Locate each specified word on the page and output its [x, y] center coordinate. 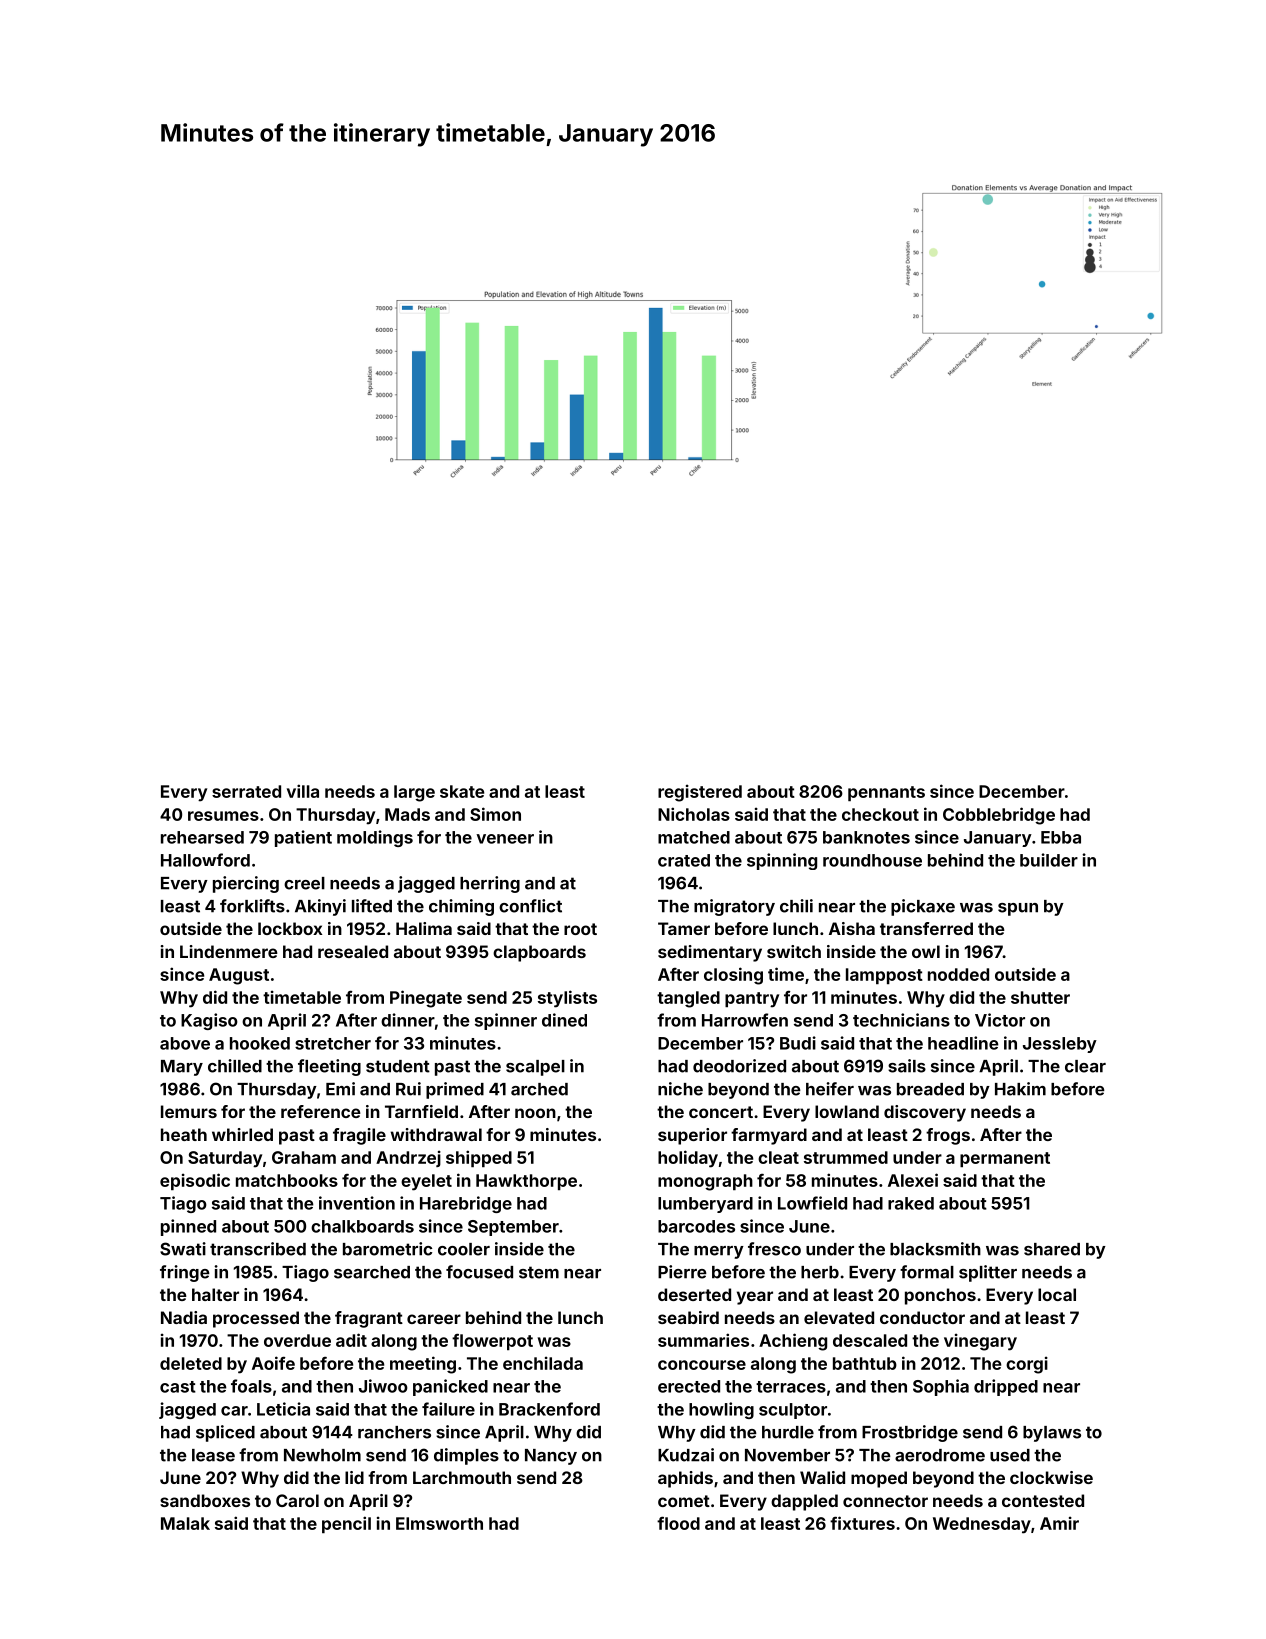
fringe [185, 1273]
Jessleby [1060, 1045]
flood [678, 1523]
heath [184, 1134]
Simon [495, 814]
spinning [782, 861]
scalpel [535, 1068]
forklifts [252, 906]
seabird [688, 1317]
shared [1052, 1249]
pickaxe [923, 907]
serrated [246, 791]
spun [1018, 909]
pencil [346, 1524]
